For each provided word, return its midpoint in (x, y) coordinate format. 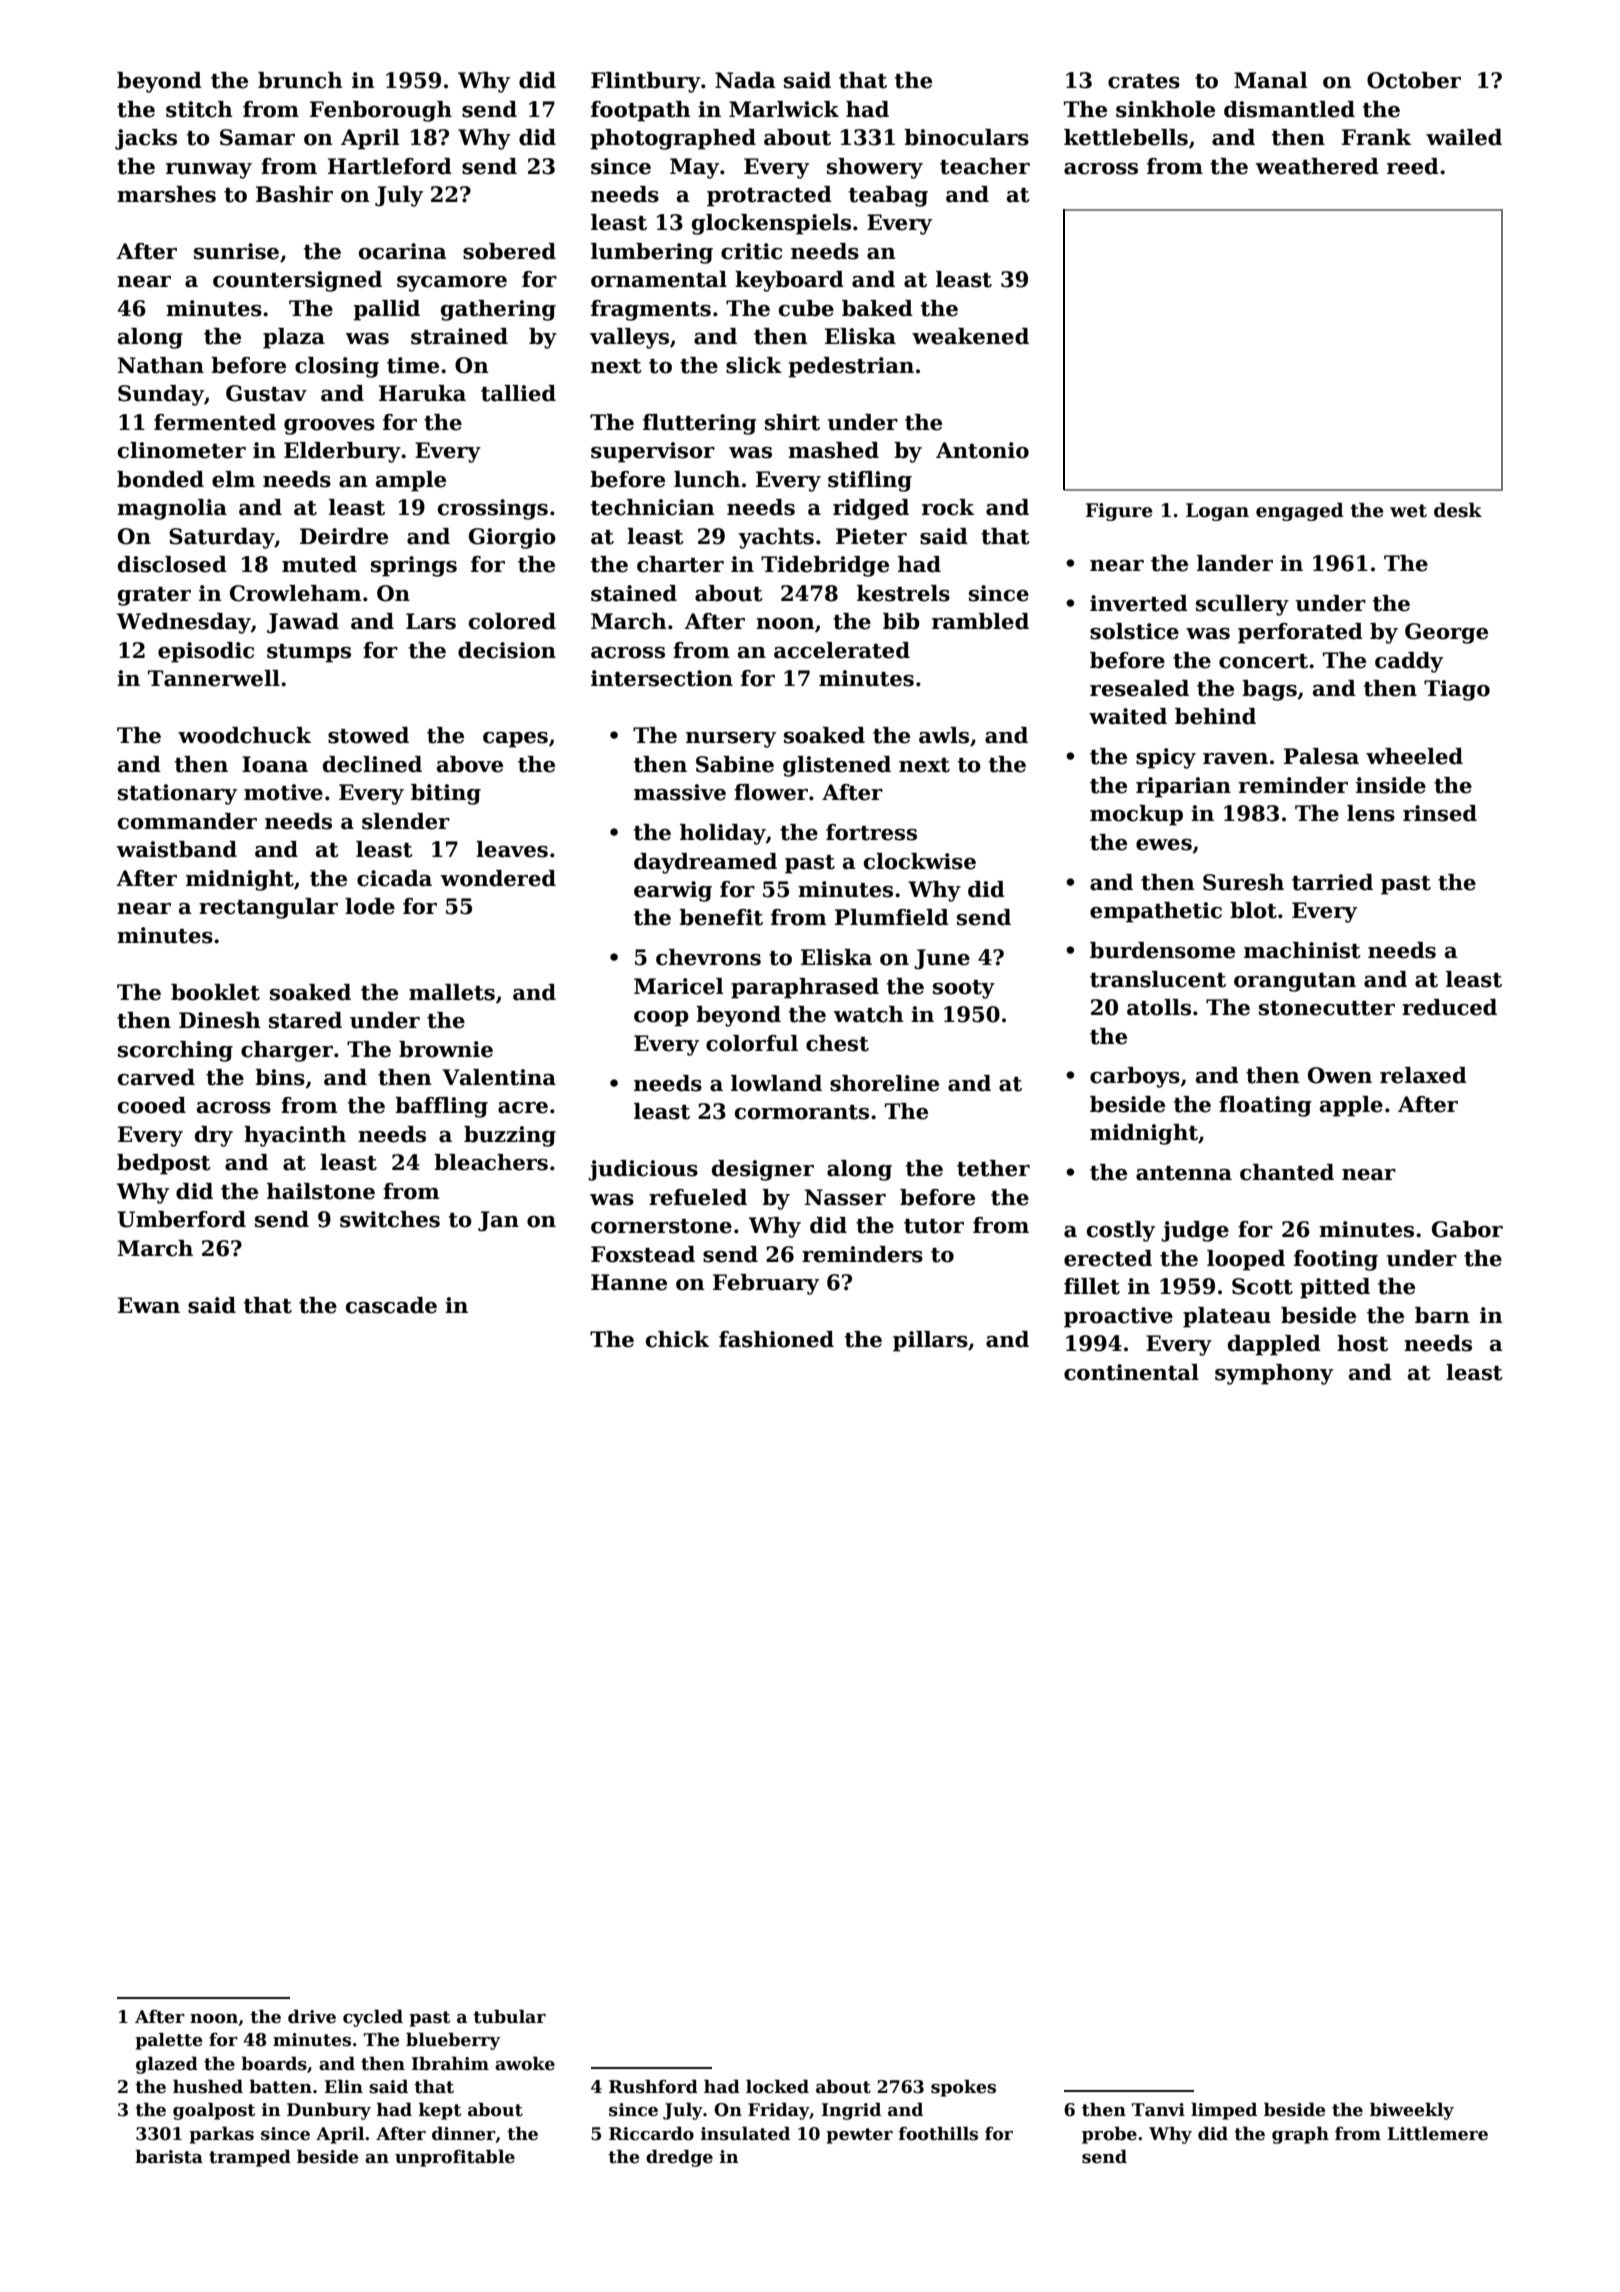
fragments (651, 310)
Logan (1217, 512)
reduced (1449, 1007)
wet (1408, 511)
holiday (723, 834)
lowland (776, 1083)
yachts (776, 538)
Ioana (275, 764)
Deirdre (344, 536)
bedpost (164, 1164)
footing (1336, 1260)
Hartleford (390, 166)
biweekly (1412, 2111)
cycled (373, 2018)
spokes (963, 2088)
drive (312, 2016)
